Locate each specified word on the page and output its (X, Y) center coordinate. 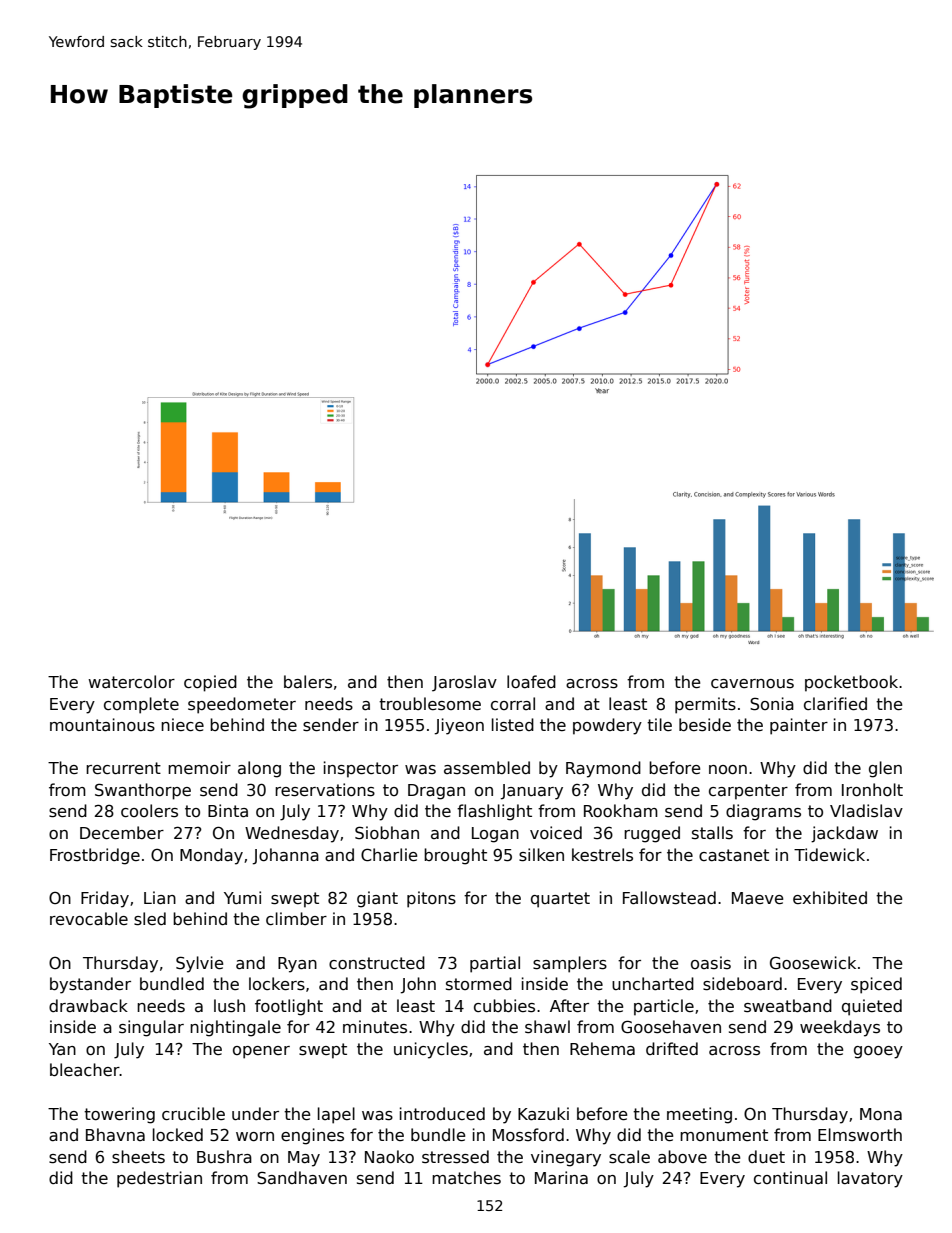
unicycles (431, 1050)
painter (799, 726)
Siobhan (387, 833)
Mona (881, 1114)
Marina (561, 1178)
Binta (228, 811)
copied (210, 683)
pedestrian (159, 1179)
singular (151, 1028)
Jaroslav (464, 683)
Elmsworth (860, 1134)
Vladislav (866, 811)
